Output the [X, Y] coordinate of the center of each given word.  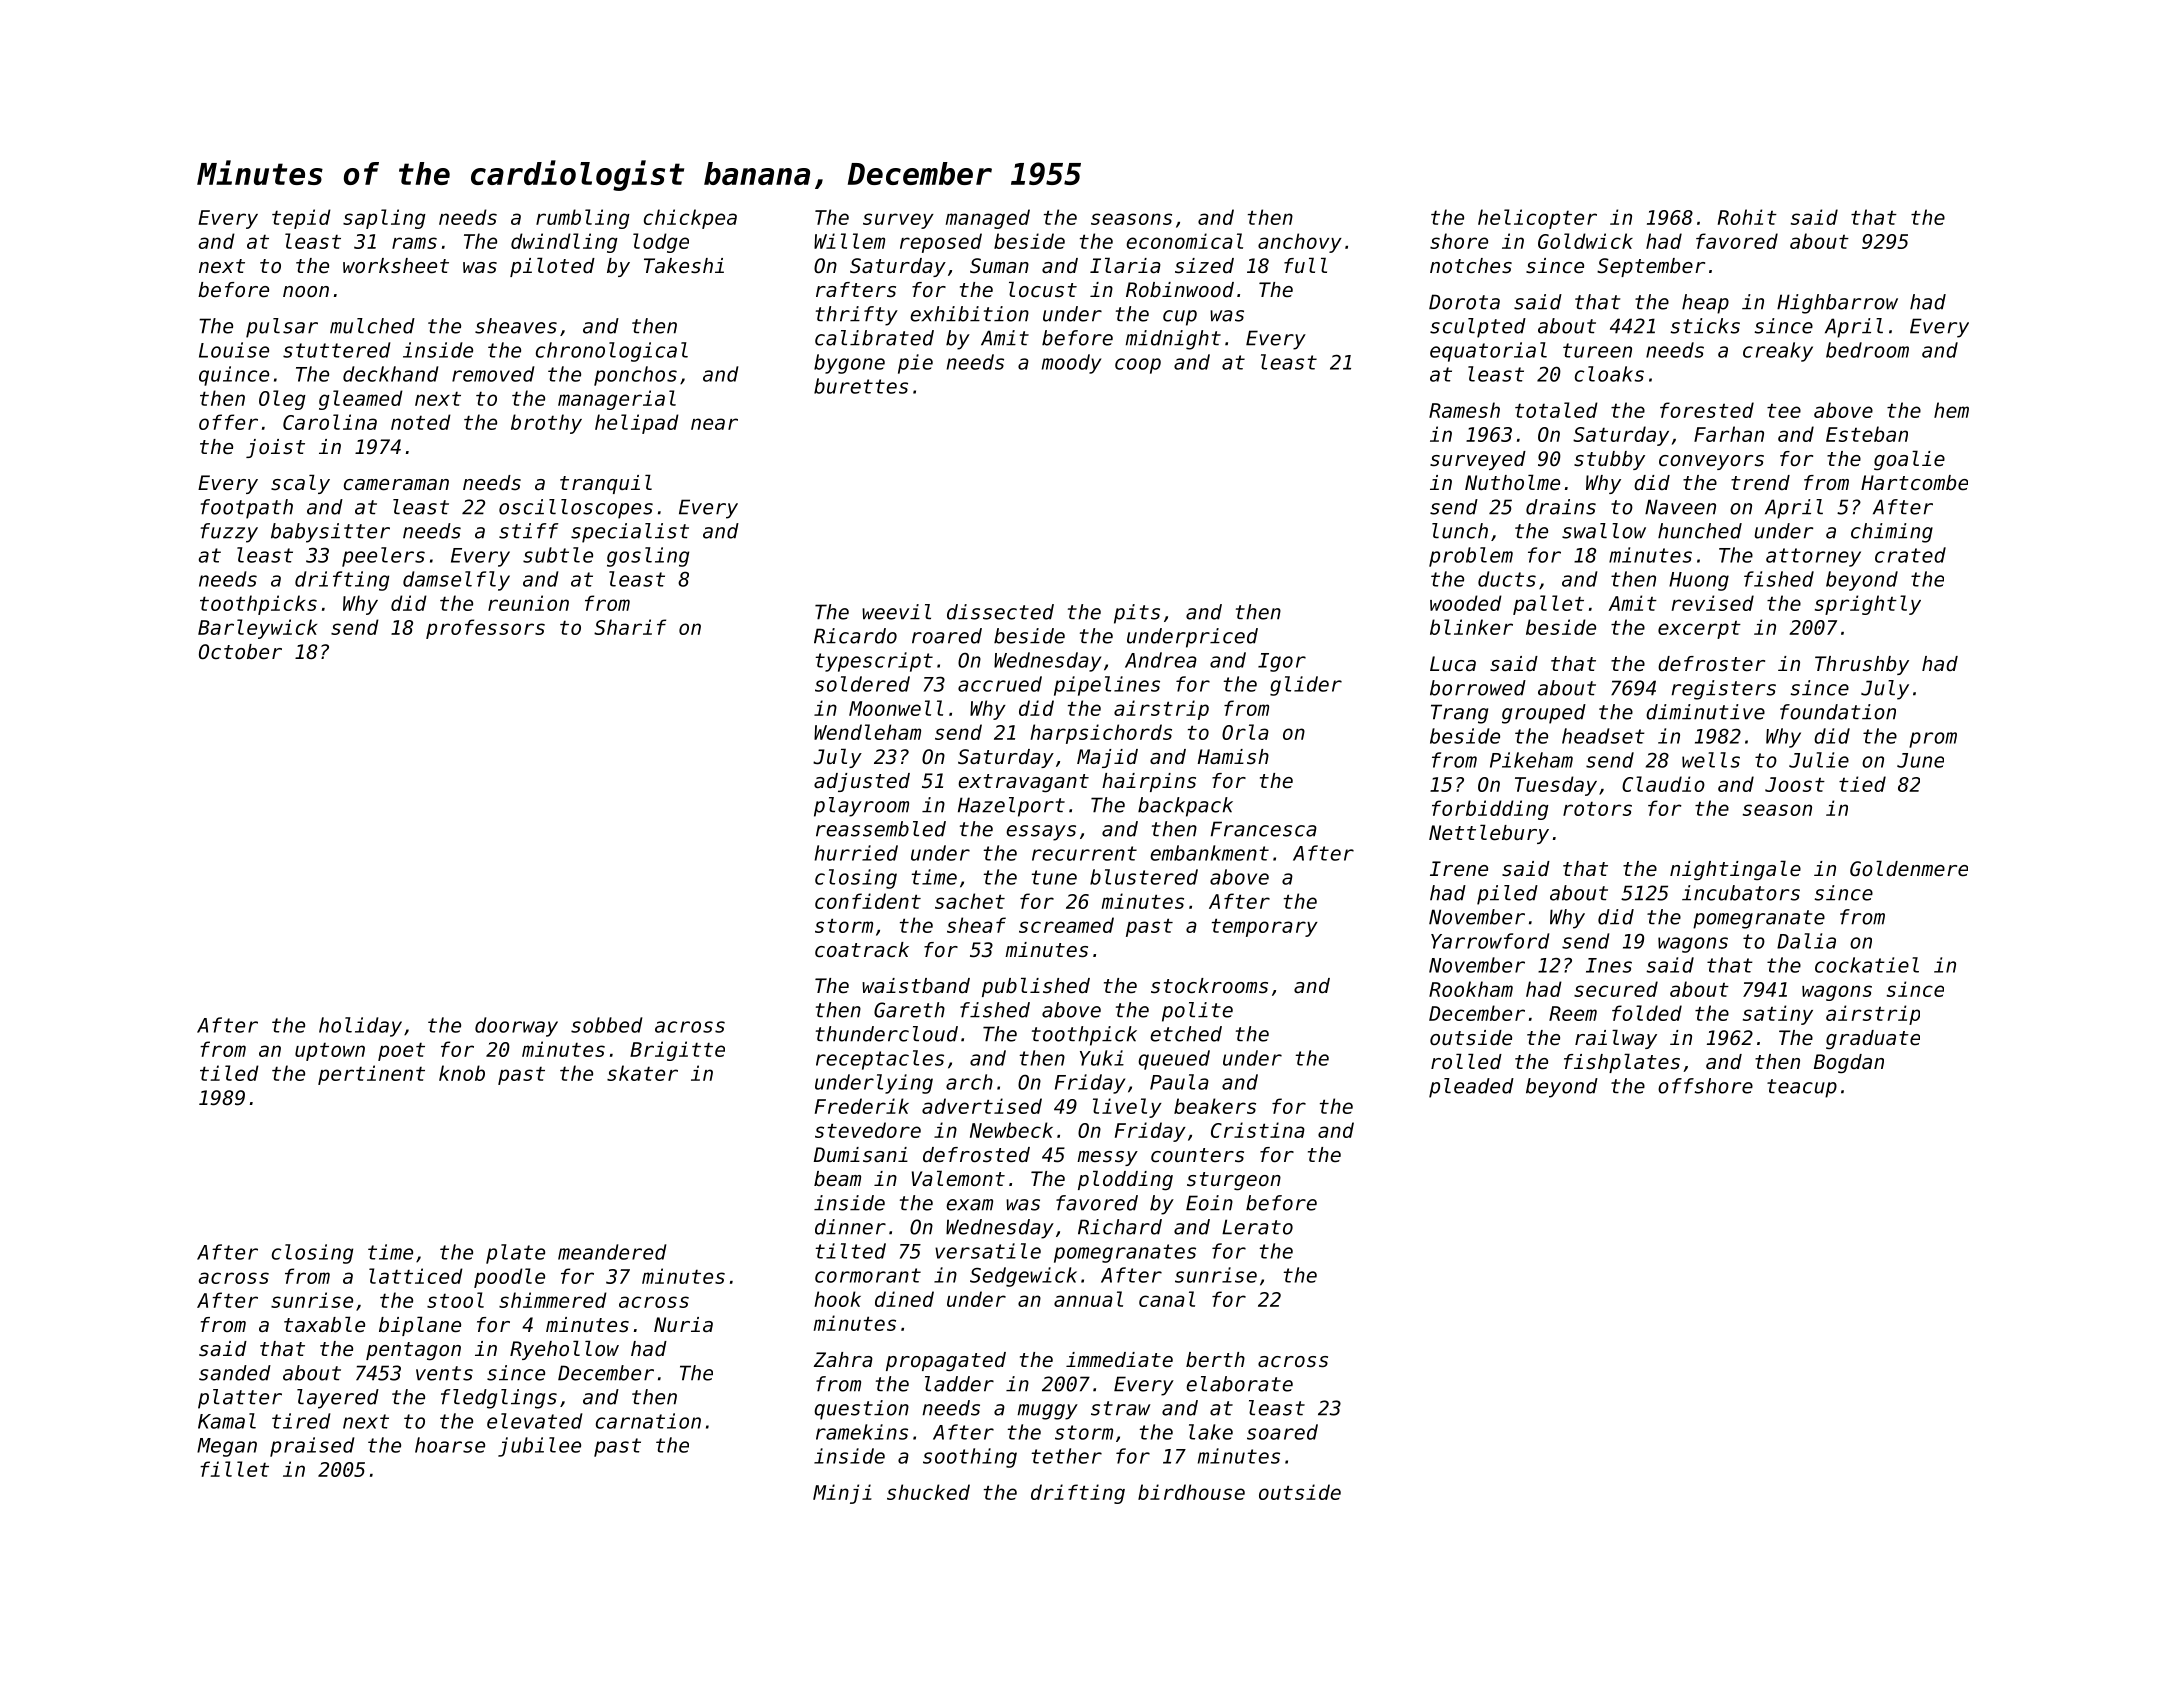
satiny [1778, 1015]
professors [485, 629]
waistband [916, 986]
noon [306, 291]
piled [1507, 895]
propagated [946, 1362]
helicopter [1537, 219]
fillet [234, 1469]
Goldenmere [1909, 868]
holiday [360, 1027]
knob [462, 1073]
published [1036, 987]
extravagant [1023, 783]
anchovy [1300, 243]
